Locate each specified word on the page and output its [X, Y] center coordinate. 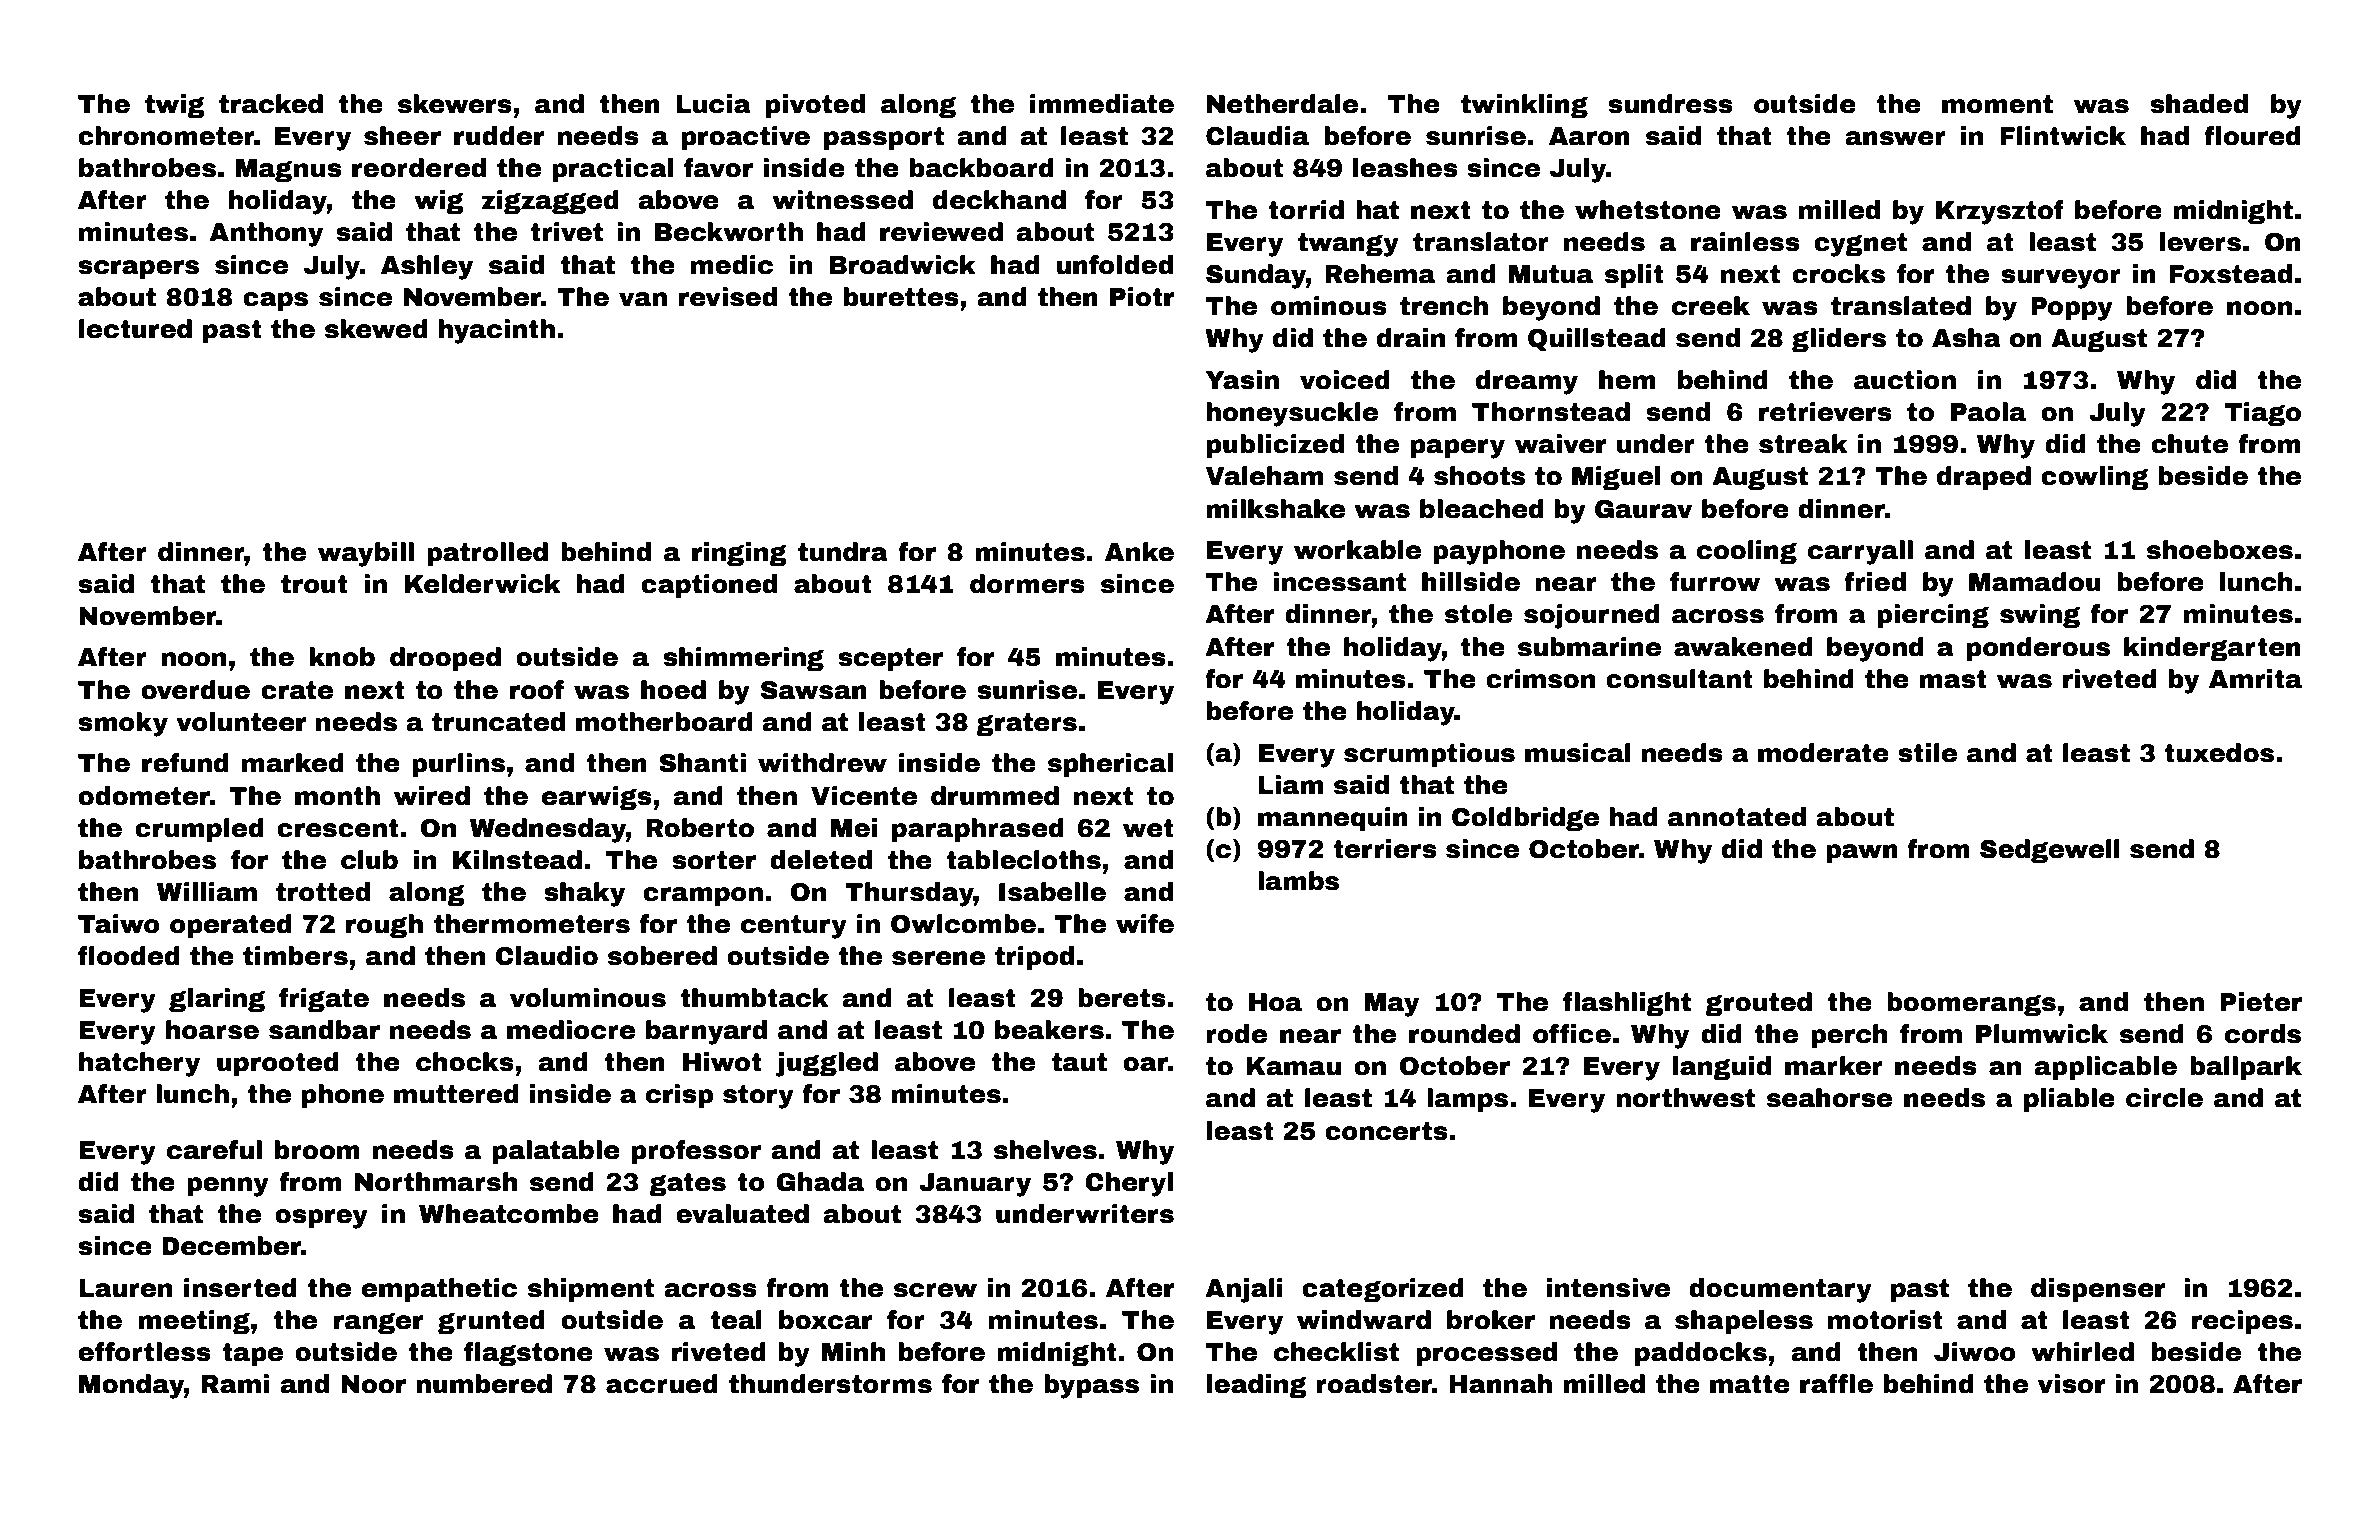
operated [231, 926]
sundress [1670, 104]
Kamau [1294, 1066]
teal [736, 1320]
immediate [1102, 104]
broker [1491, 1320]
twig [175, 106]
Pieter [2261, 1002]
